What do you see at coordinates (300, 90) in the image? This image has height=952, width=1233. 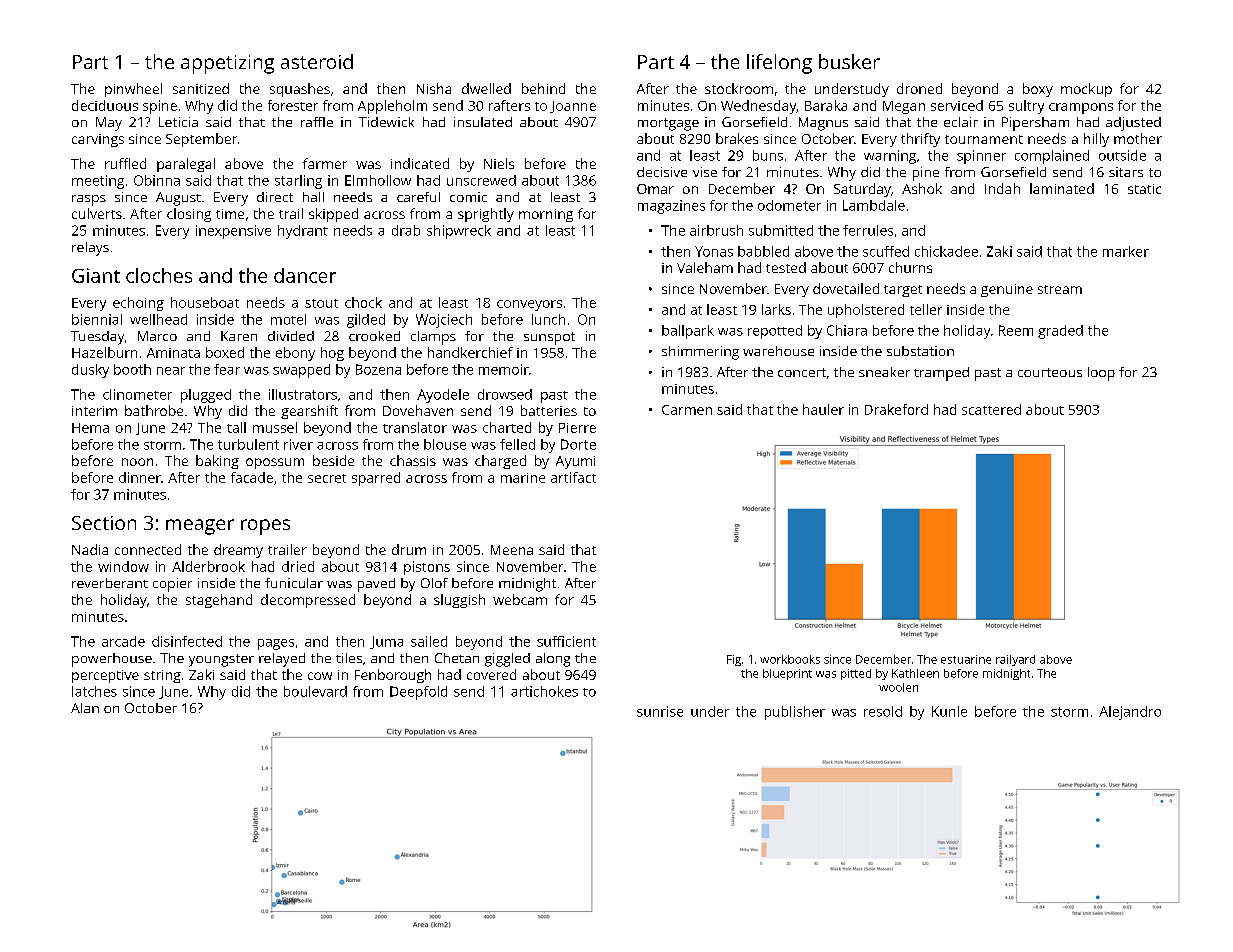 I see `squashes` at bounding box center [300, 90].
